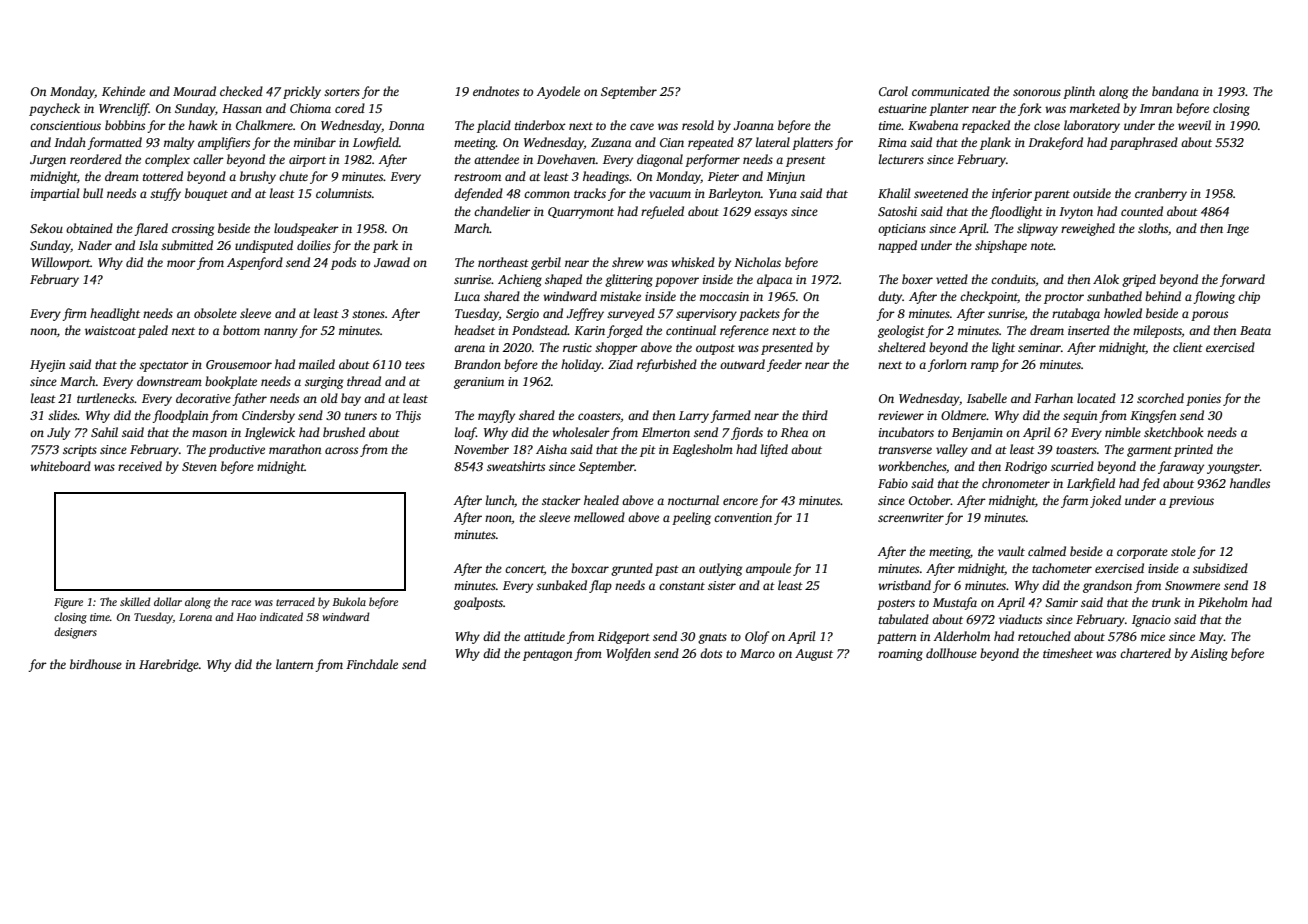  I want to click on Wolfden, so click(628, 654).
